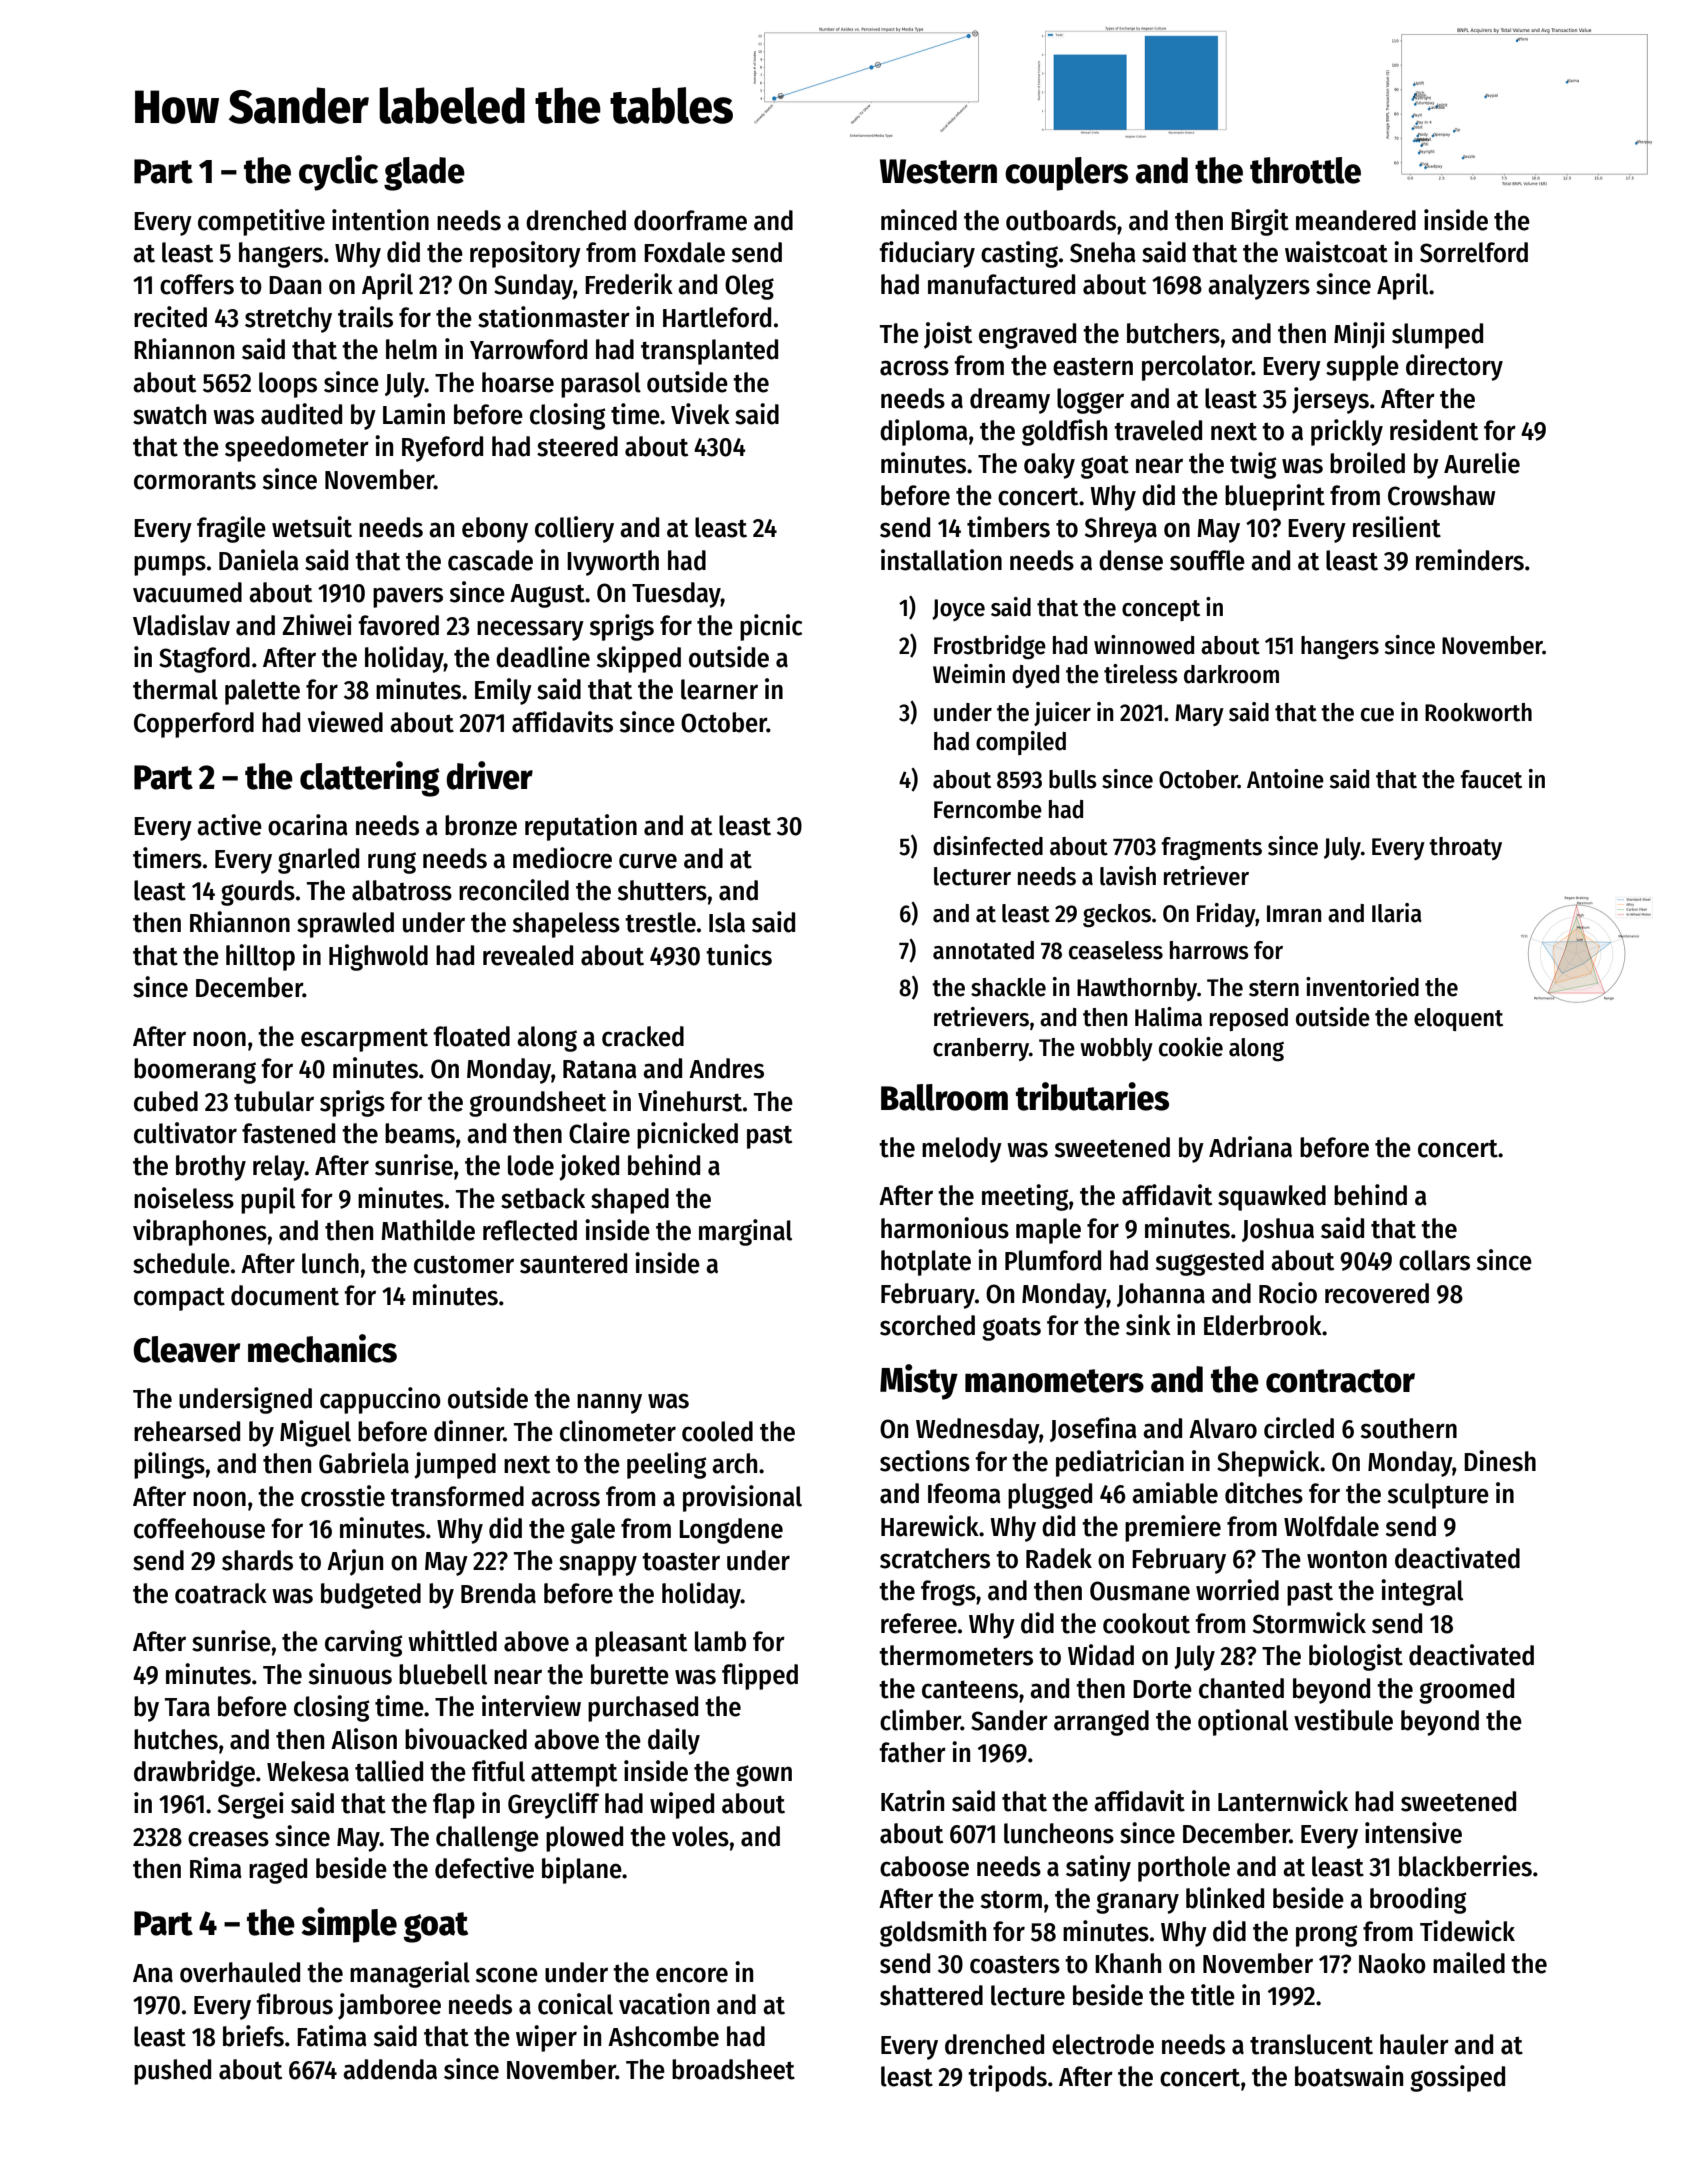  I want to click on bluebell, so click(443, 1674).
